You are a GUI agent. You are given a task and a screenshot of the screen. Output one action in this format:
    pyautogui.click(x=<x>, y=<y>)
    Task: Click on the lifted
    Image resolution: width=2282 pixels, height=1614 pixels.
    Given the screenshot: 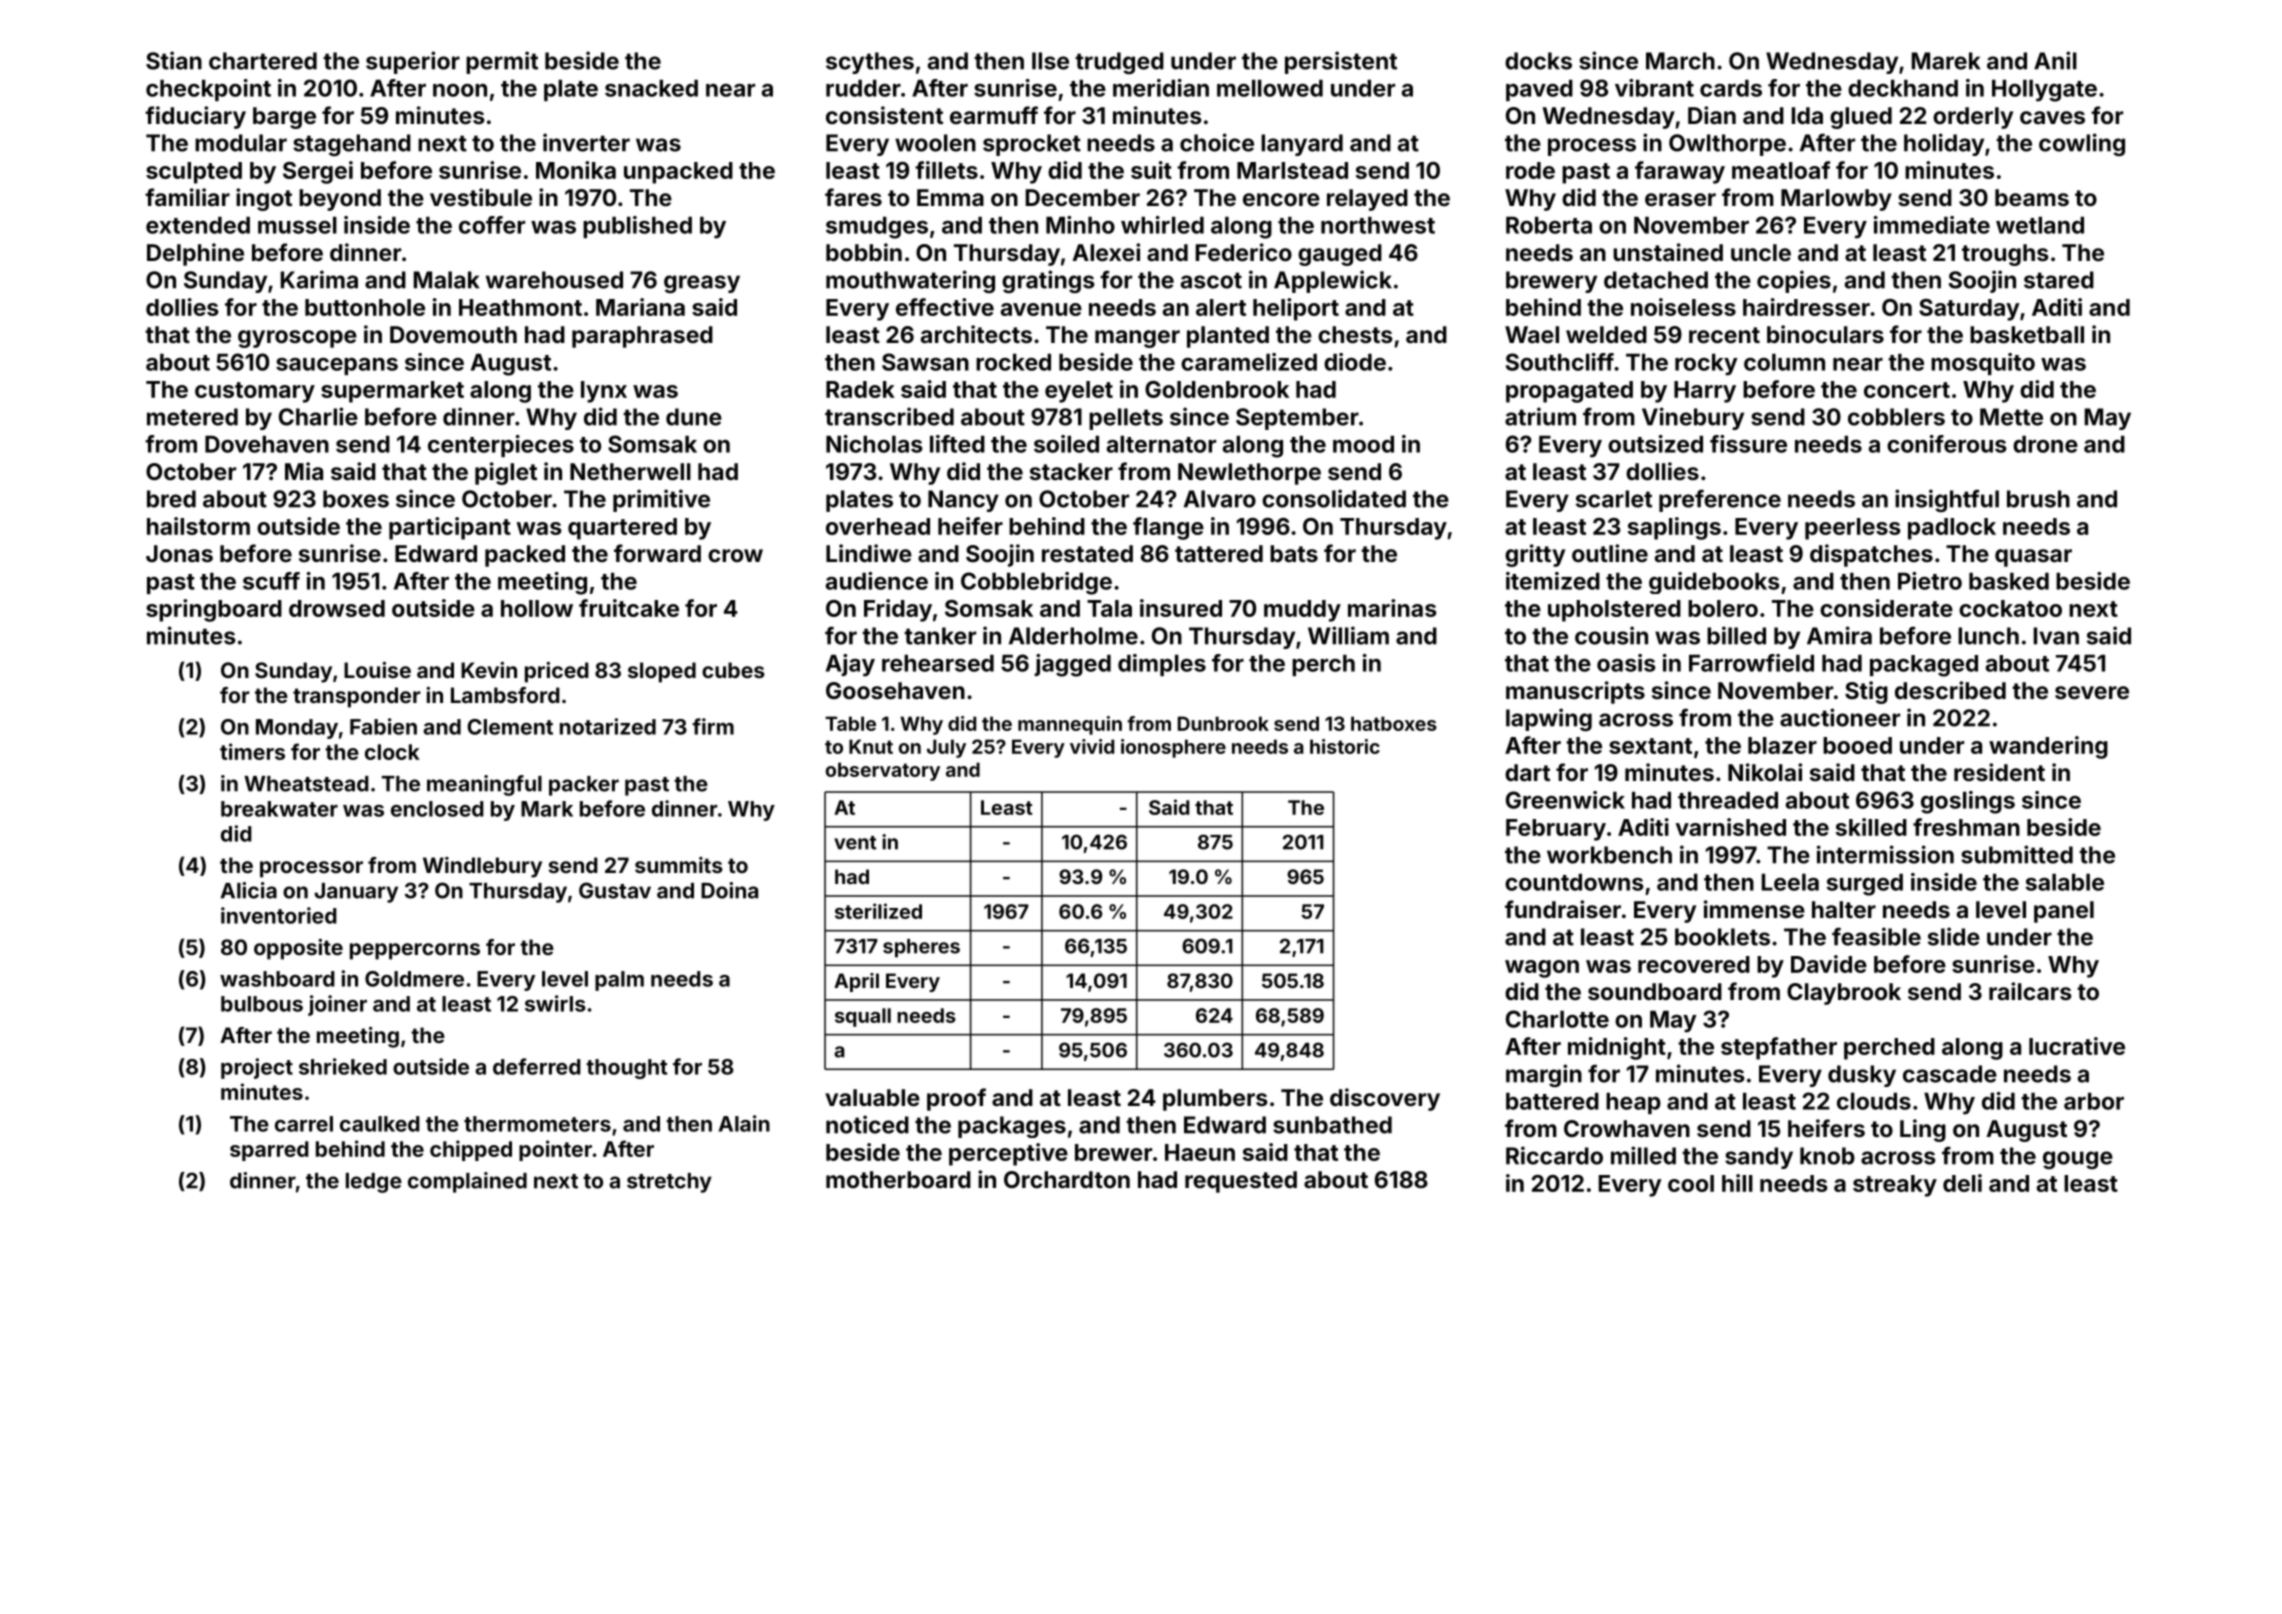 What is the action you would take?
    pyautogui.click(x=957, y=444)
